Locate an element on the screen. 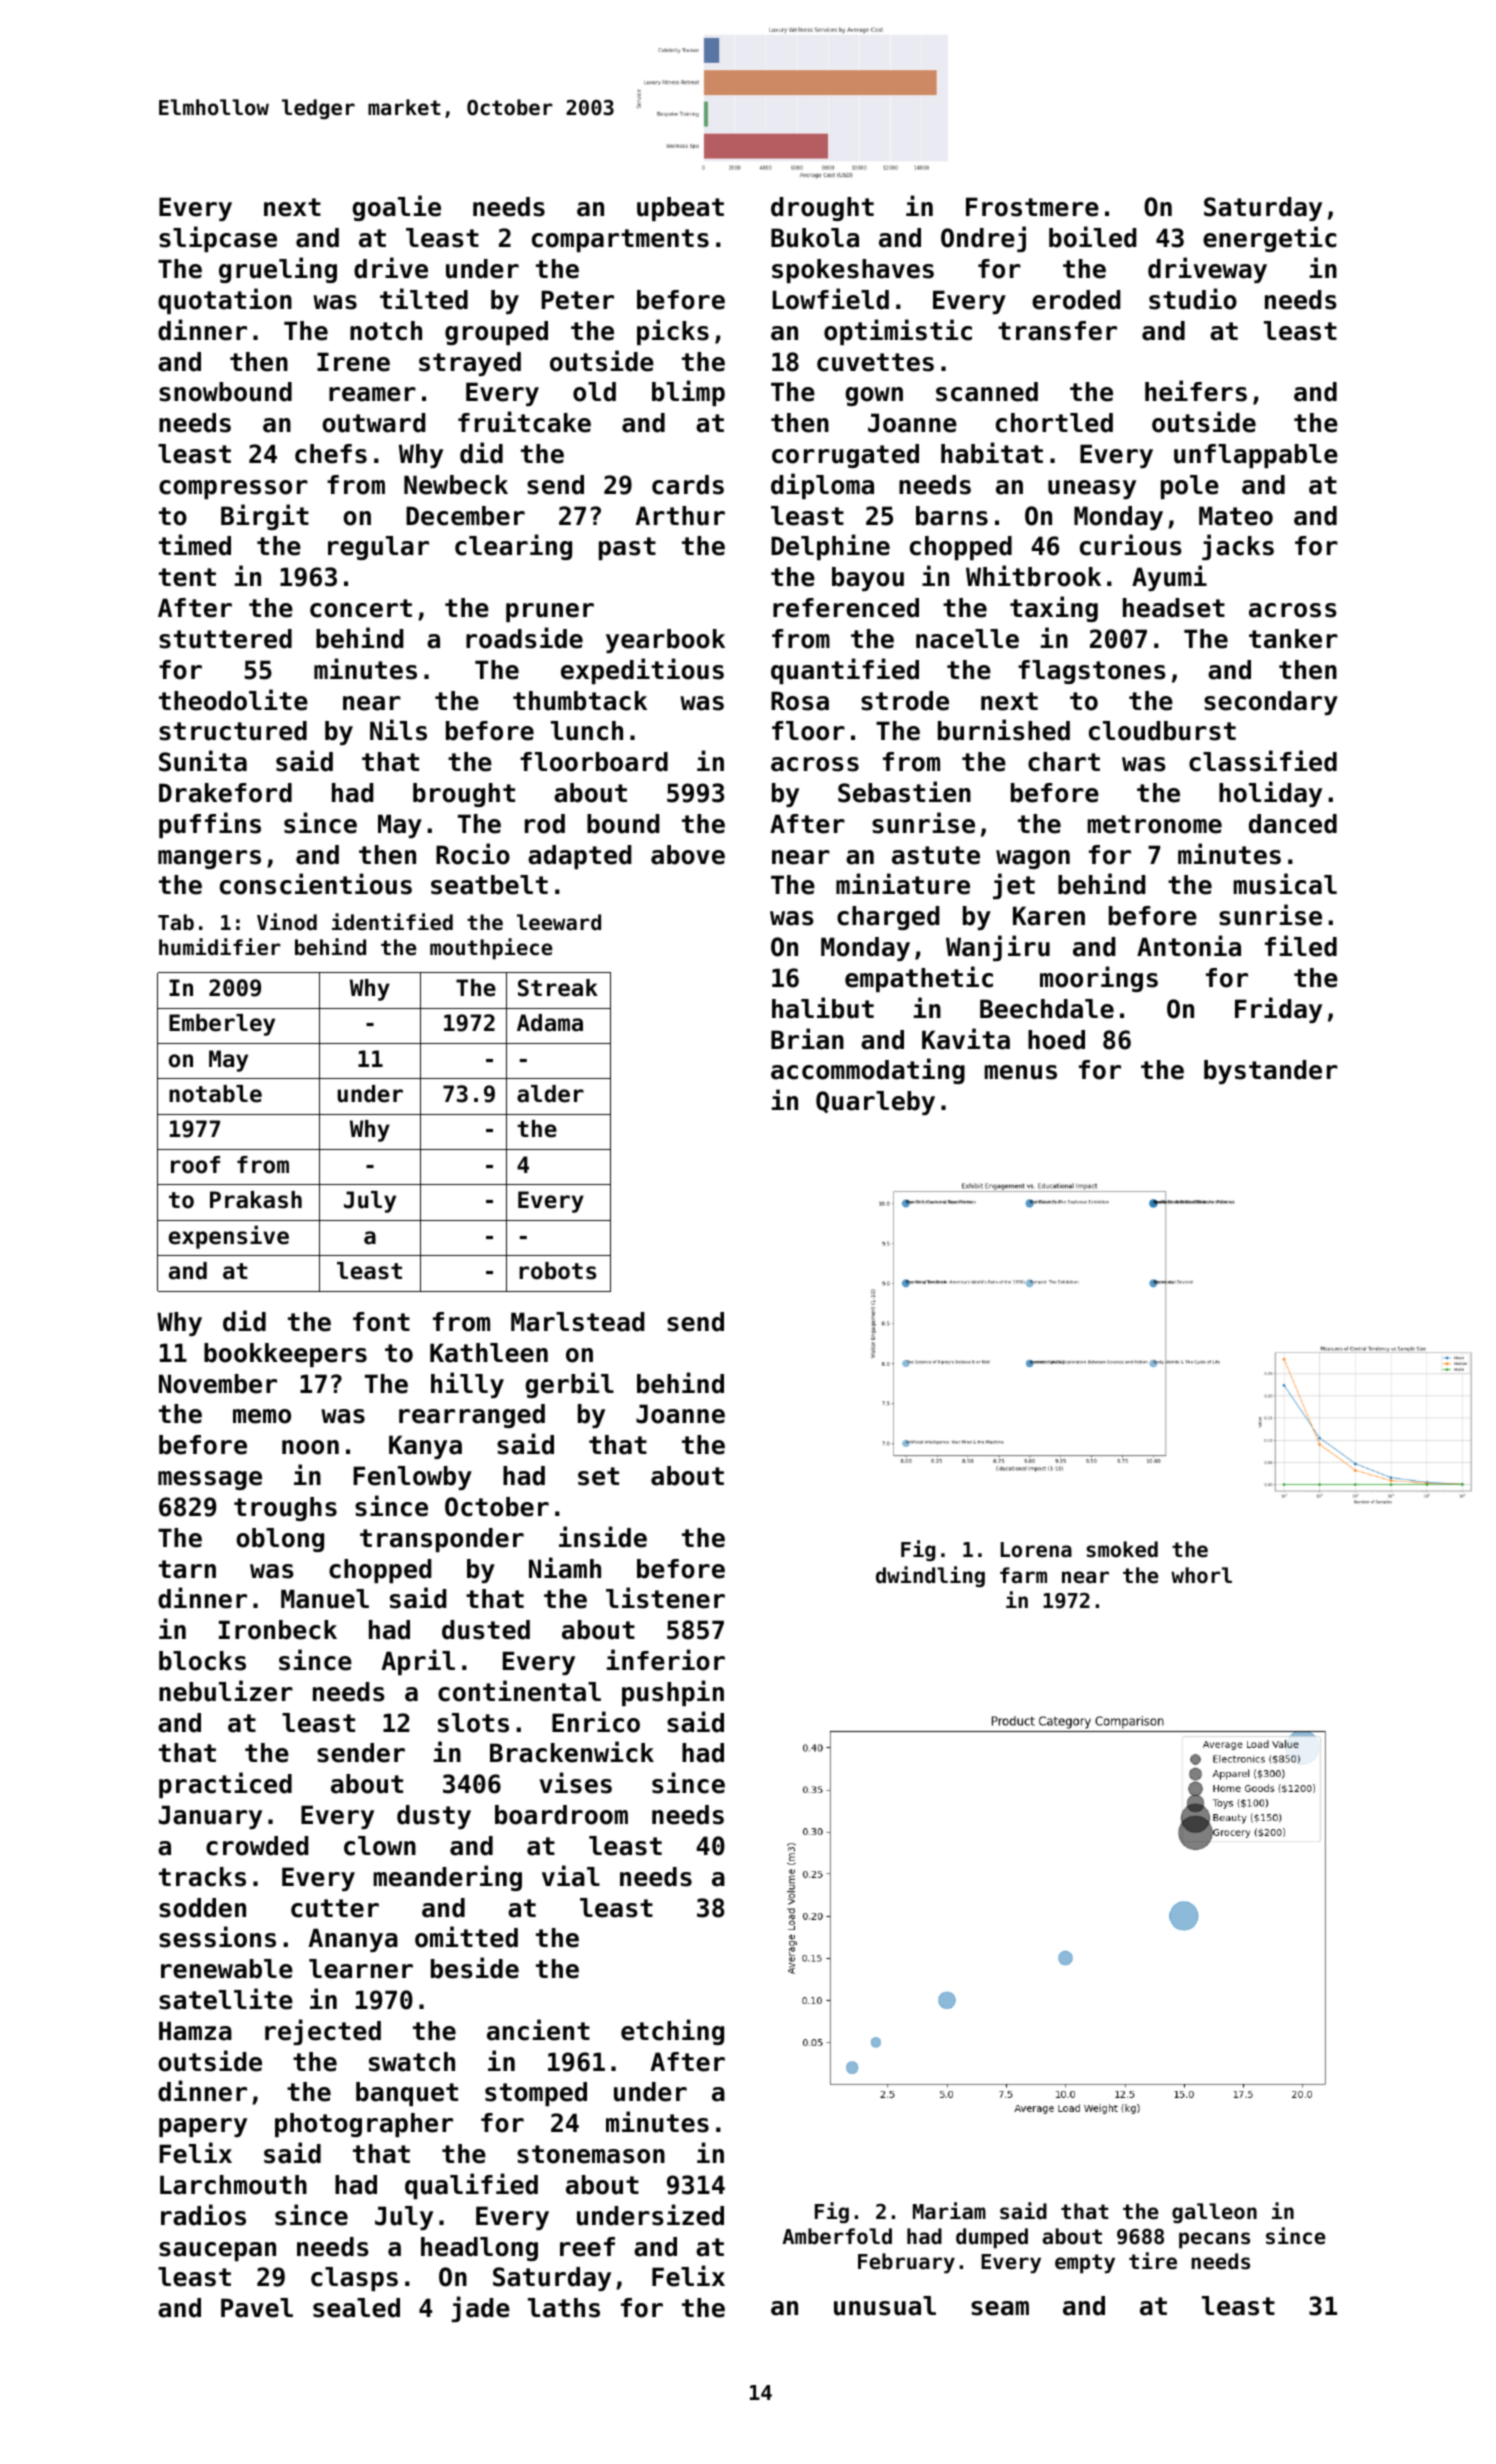 The image size is (1496, 2464). boiled is located at coordinates (1093, 237).
